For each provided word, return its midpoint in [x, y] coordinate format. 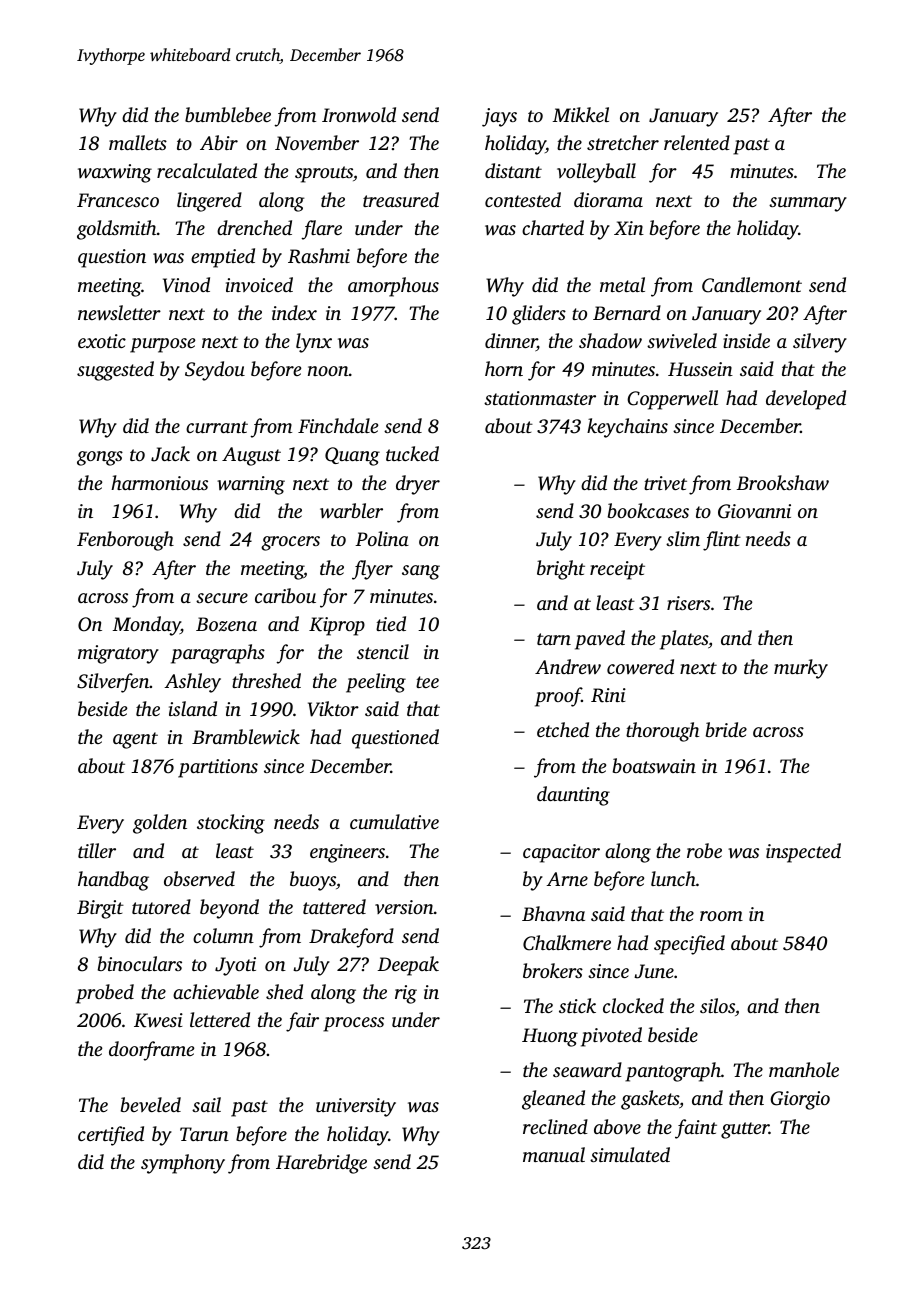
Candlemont [752, 285]
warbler [351, 511]
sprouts [324, 174]
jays [499, 117]
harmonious [159, 482]
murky [801, 669]
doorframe [151, 1051]
